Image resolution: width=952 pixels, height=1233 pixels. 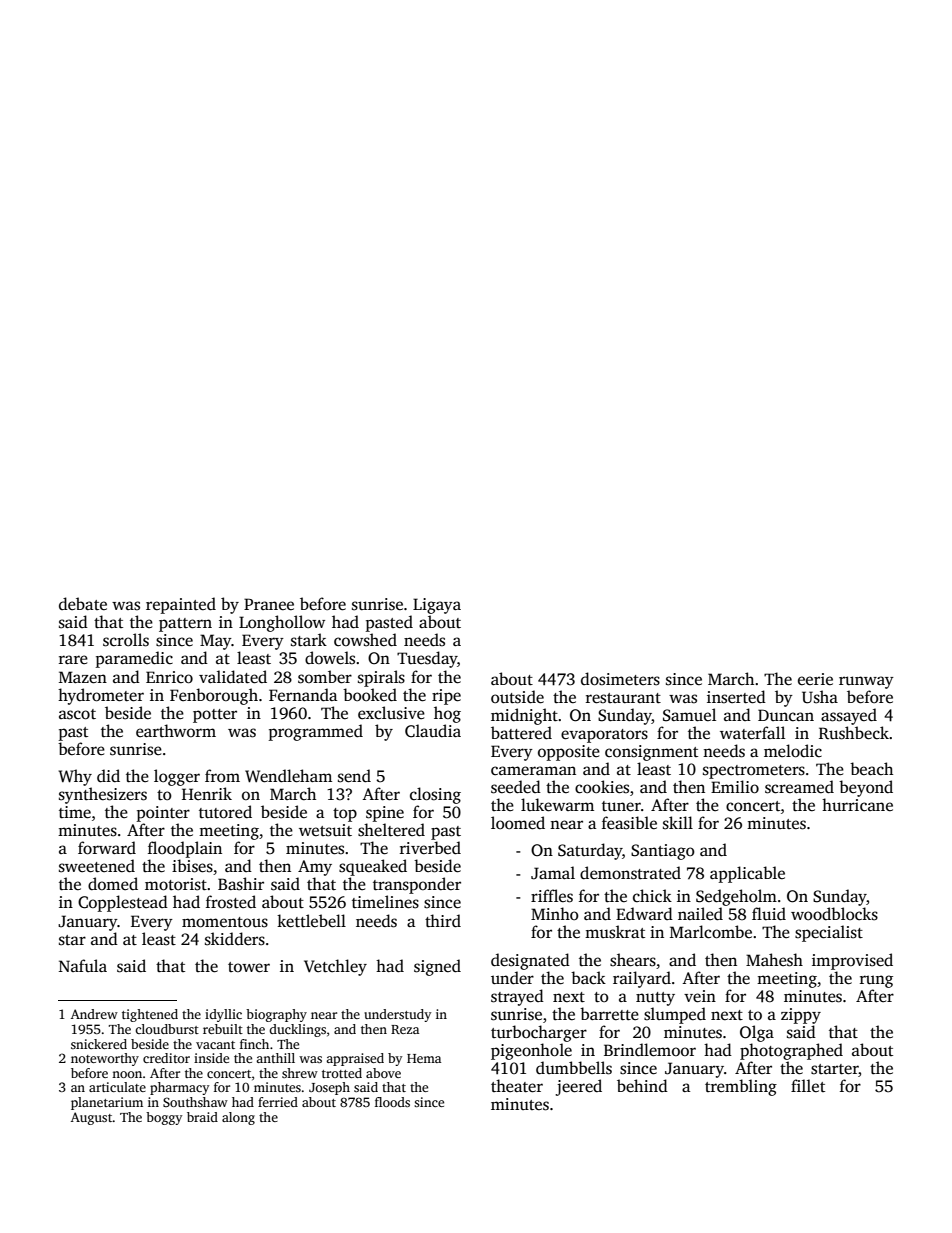 I want to click on send, so click(x=354, y=776).
